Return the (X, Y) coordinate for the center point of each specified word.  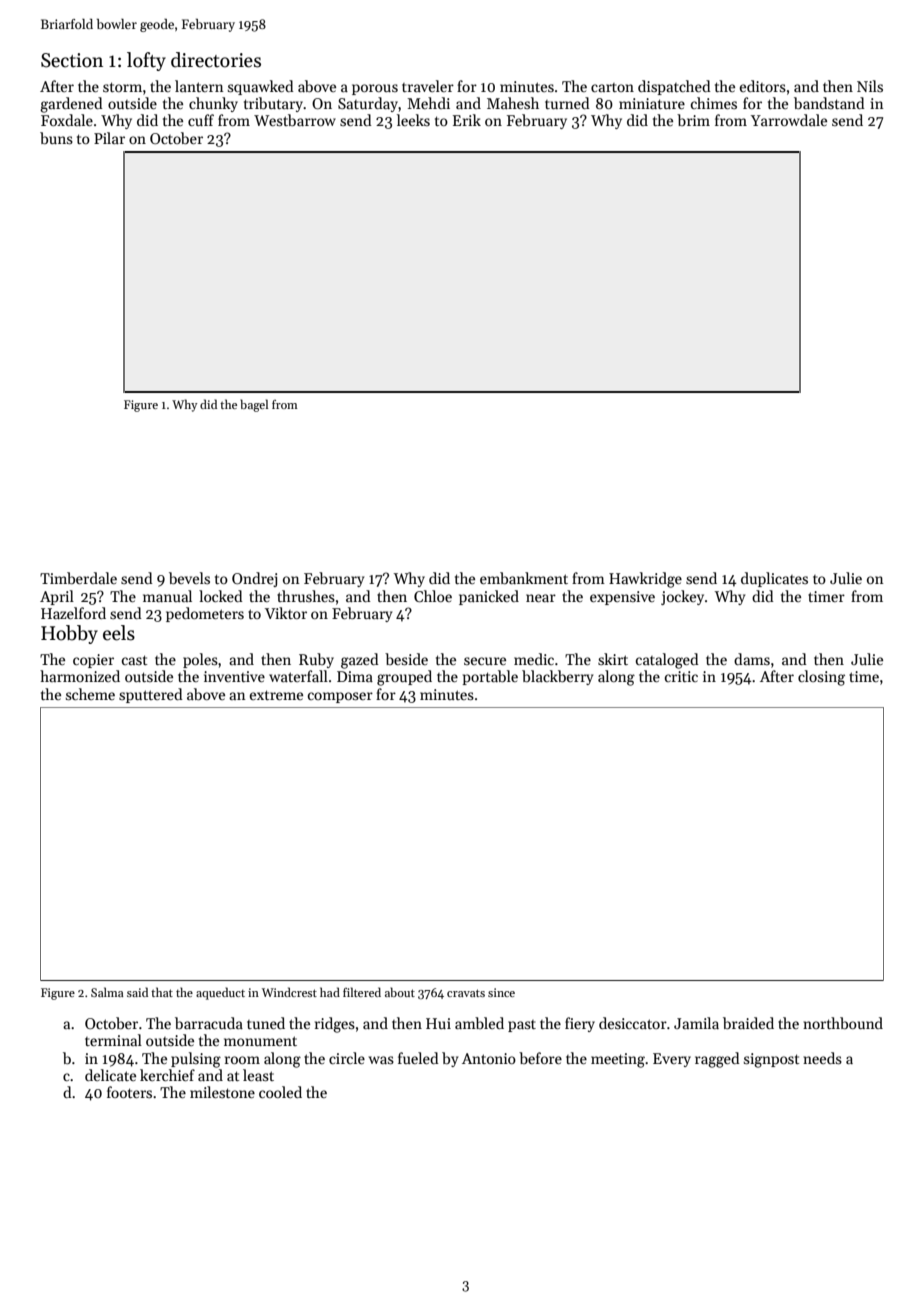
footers (129, 1092)
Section (72, 60)
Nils (870, 86)
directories (216, 60)
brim (693, 120)
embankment (524, 578)
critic (681, 676)
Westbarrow (295, 120)
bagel (254, 405)
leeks (413, 120)
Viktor (286, 613)
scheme (90, 694)
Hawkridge (645, 580)
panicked (489, 597)
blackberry (557, 677)
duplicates (774, 579)
